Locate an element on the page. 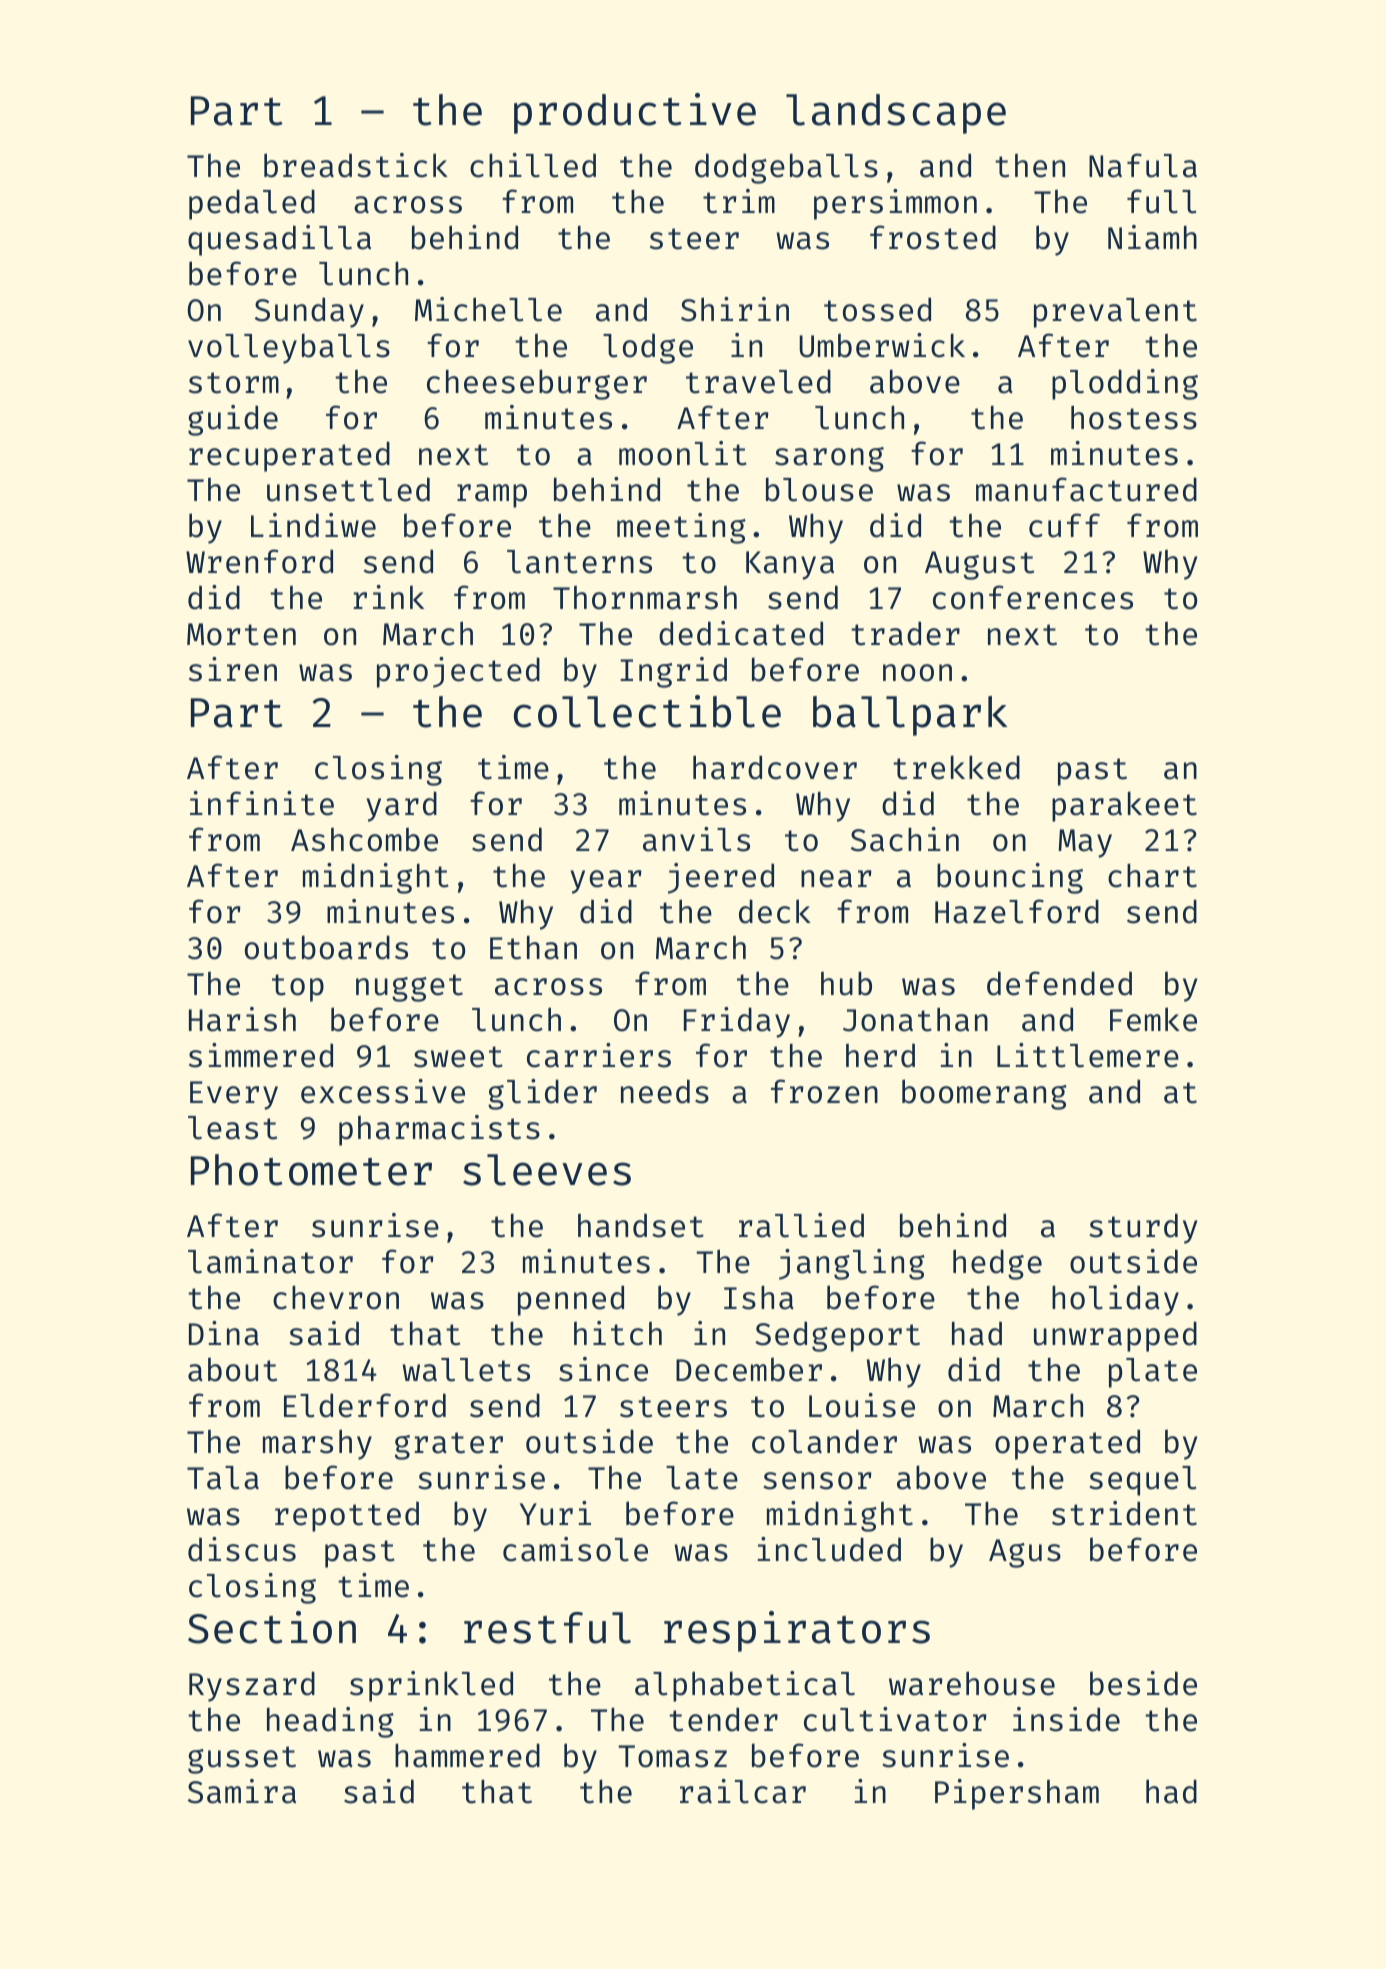 This image has width=1386, height=1969. Samira is located at coordinates (242, 1791).
